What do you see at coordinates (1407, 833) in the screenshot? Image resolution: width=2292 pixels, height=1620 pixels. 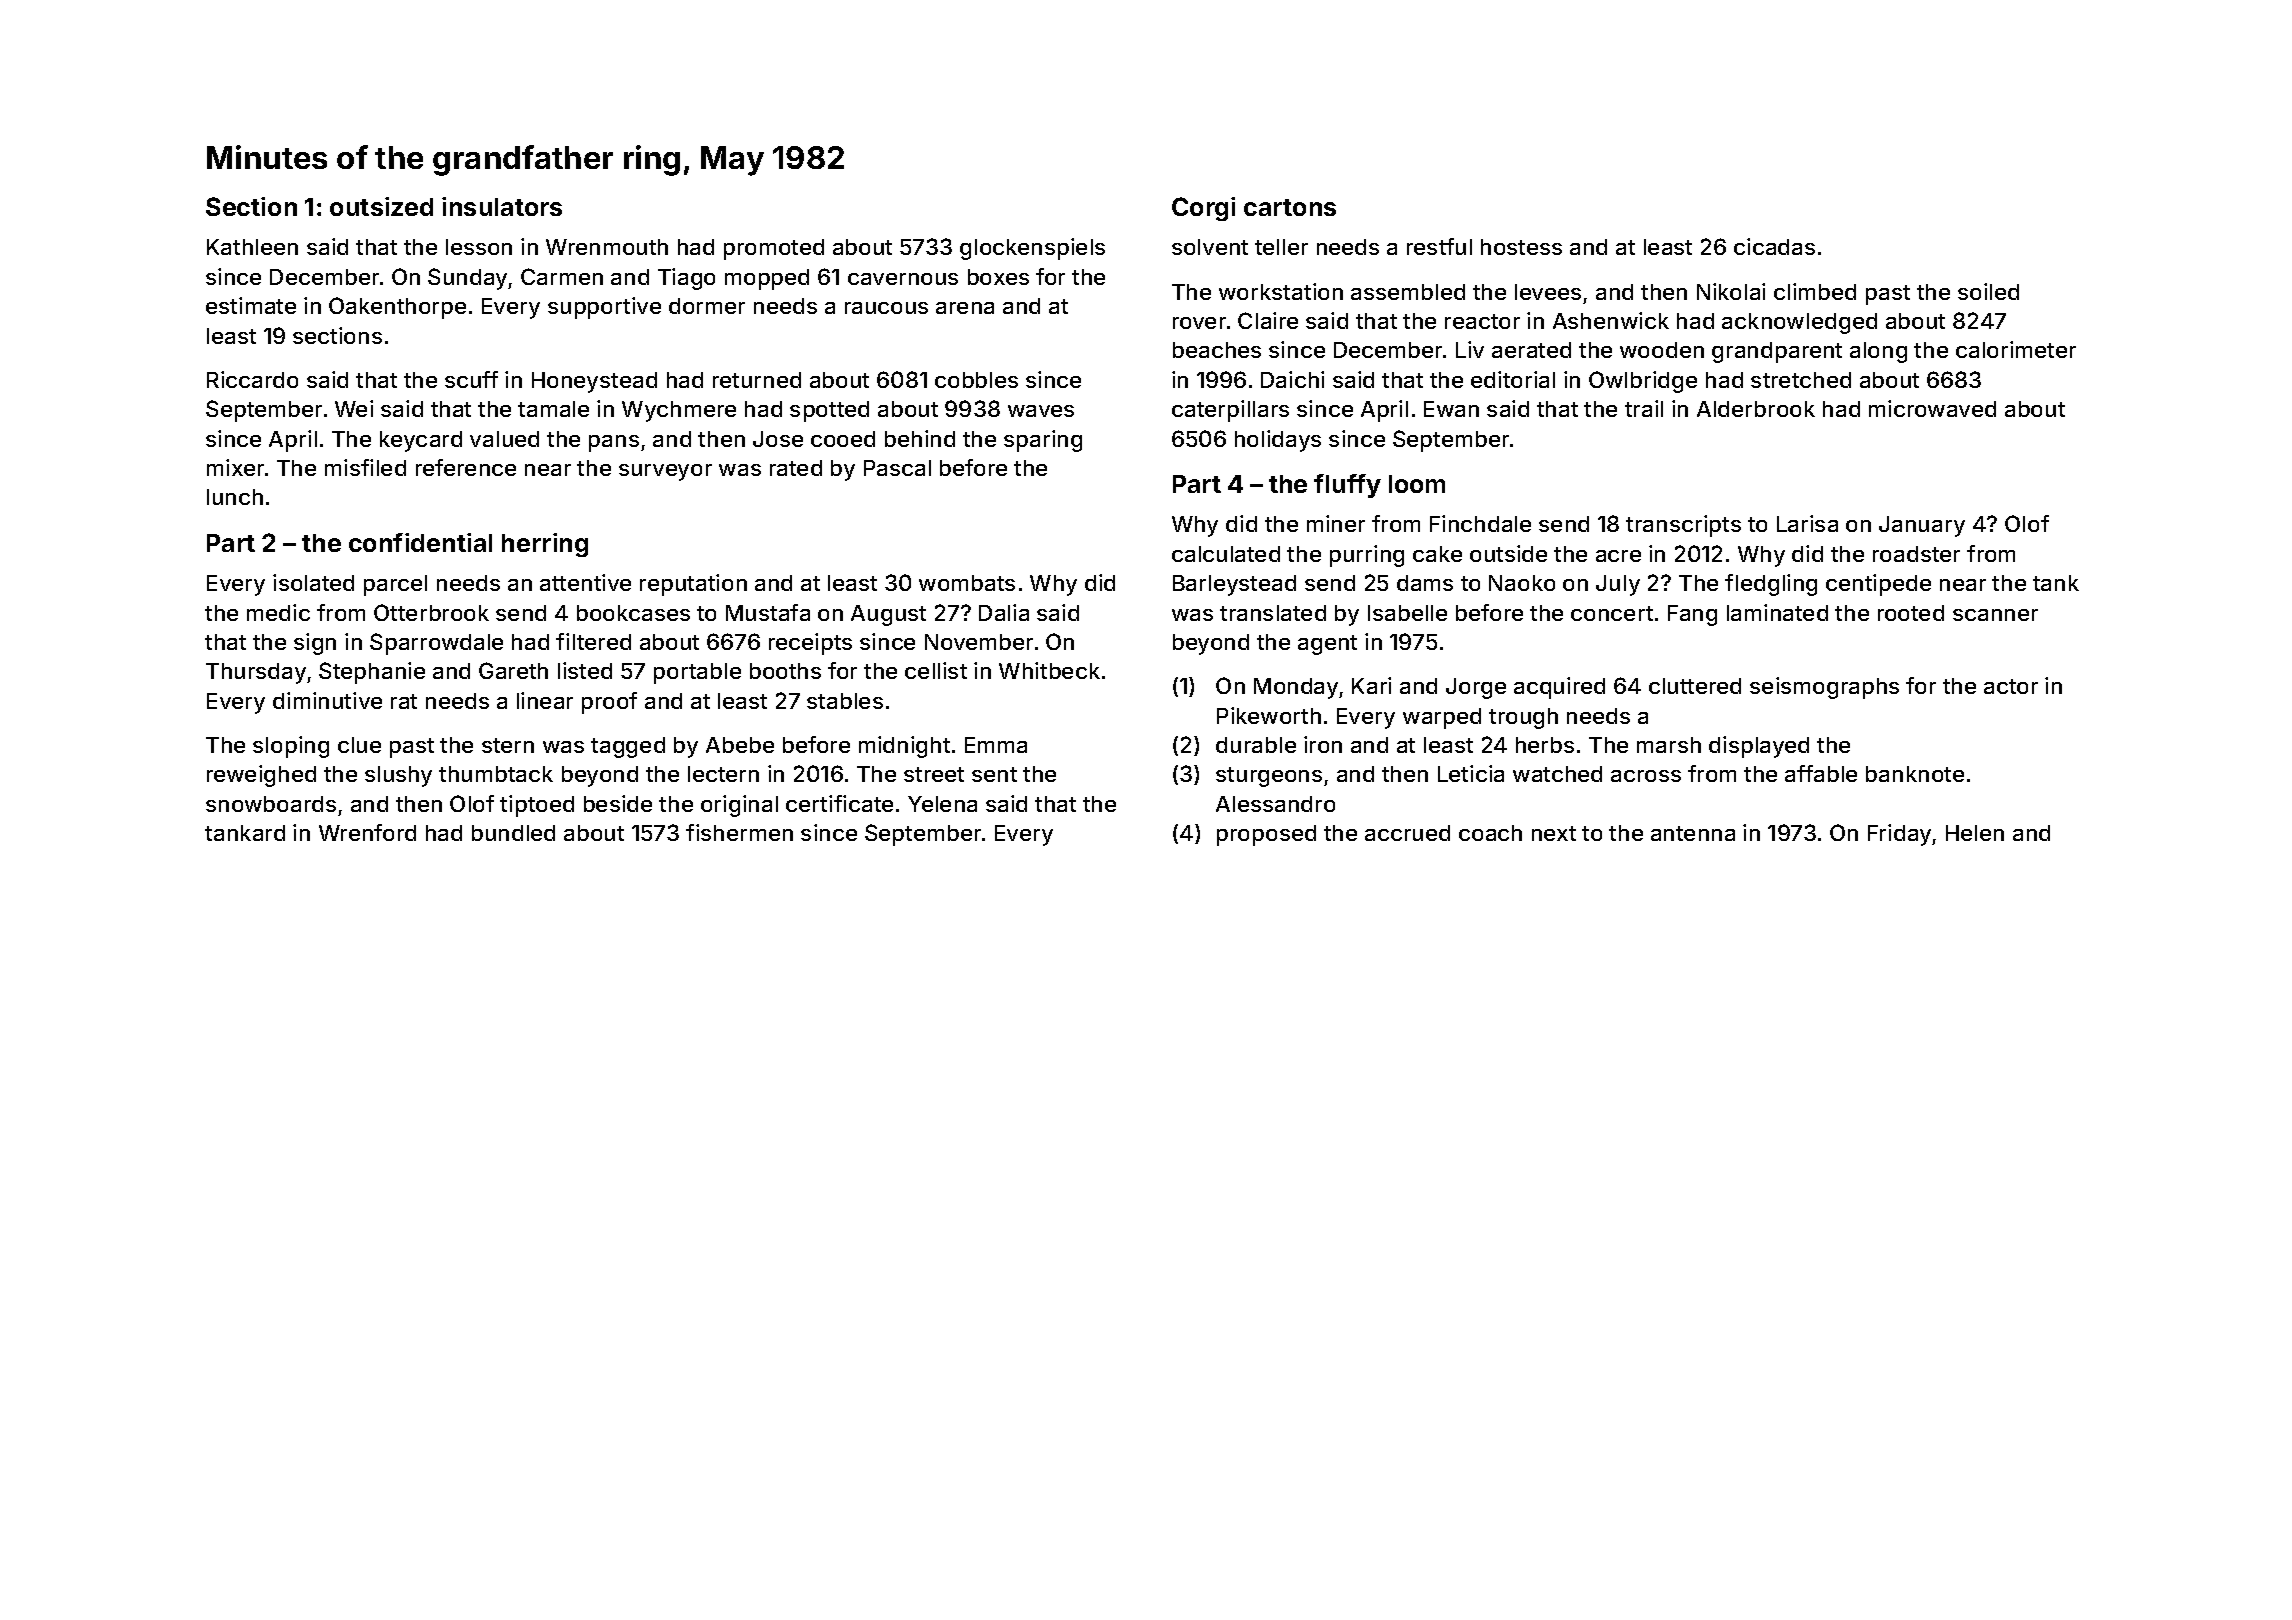 I see `accrued` at bounding box center [1407, 833].
